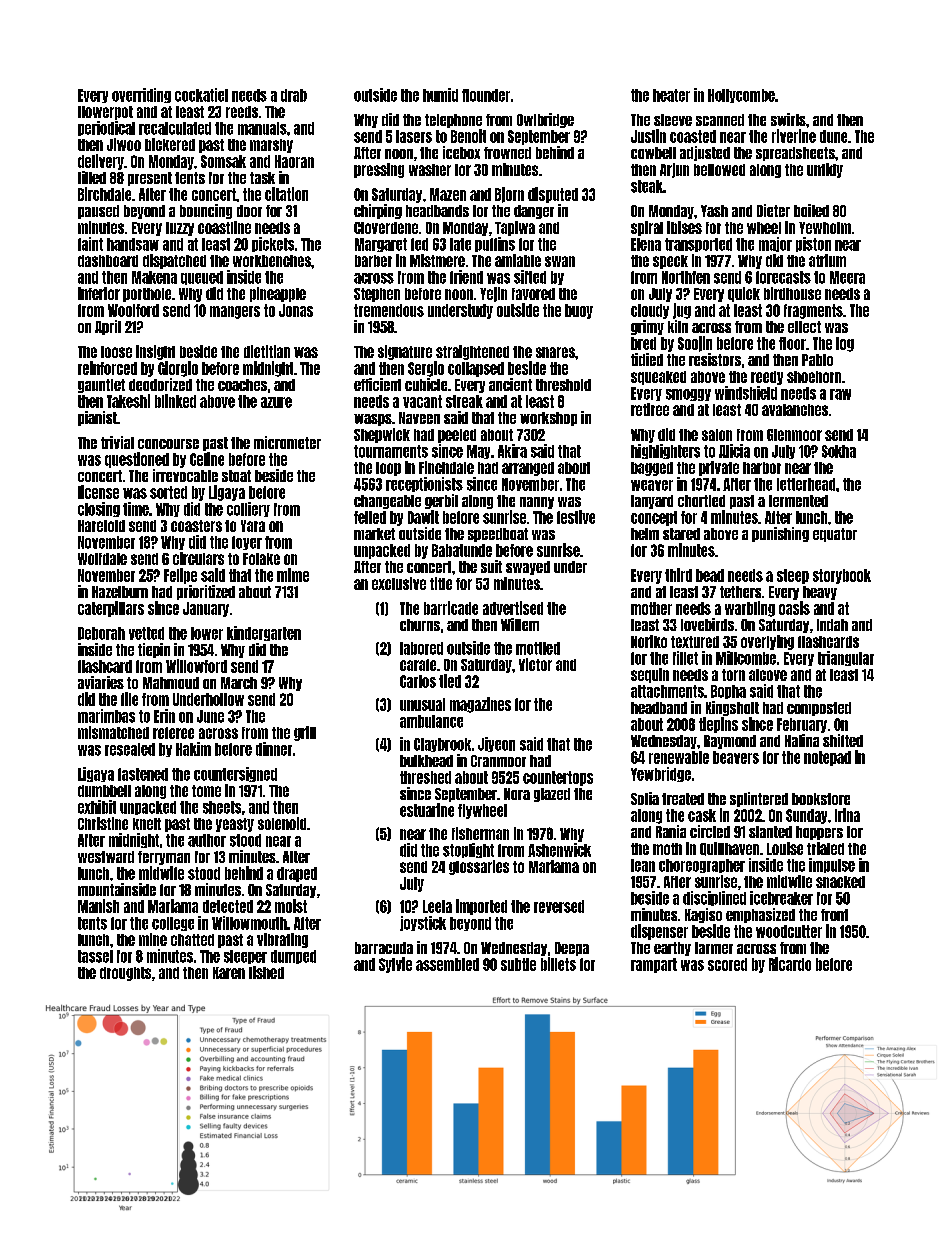 This screenshot has height=1233, width=952. I want to click on humid, so click(440, 95).
